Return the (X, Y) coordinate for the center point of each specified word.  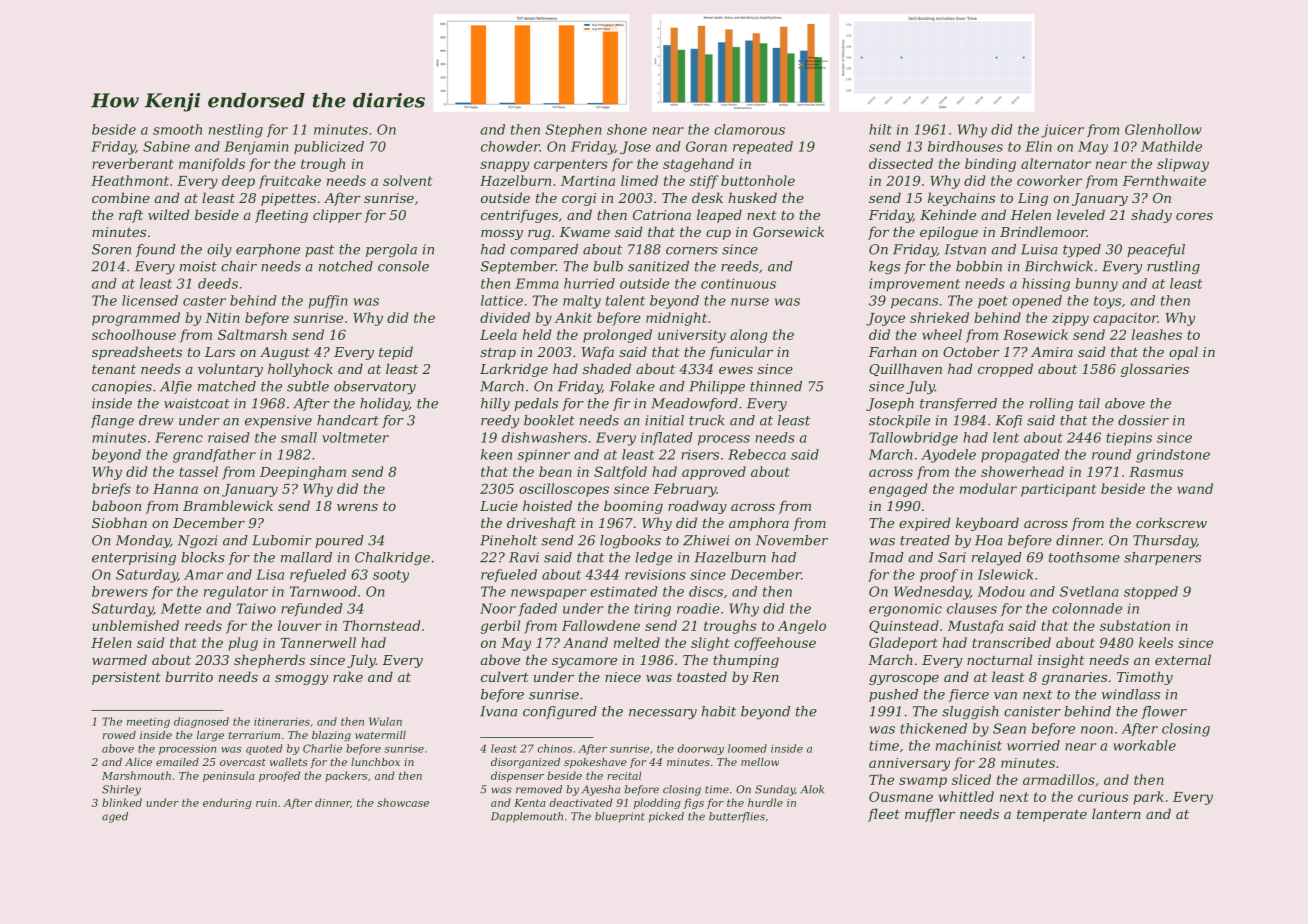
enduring (227, 803)
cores (1194, 216)
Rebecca (757, 454)
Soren (111, 249)
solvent (407, 180)
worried (1033, 745)
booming (633, 507)
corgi (579, 199)
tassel (198, 471)
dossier (1143, 420)
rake (348, 676)
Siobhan (119, 522)
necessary (663, 714)
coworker (1049, 180)
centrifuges (519, 216)
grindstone (1173, 456)
